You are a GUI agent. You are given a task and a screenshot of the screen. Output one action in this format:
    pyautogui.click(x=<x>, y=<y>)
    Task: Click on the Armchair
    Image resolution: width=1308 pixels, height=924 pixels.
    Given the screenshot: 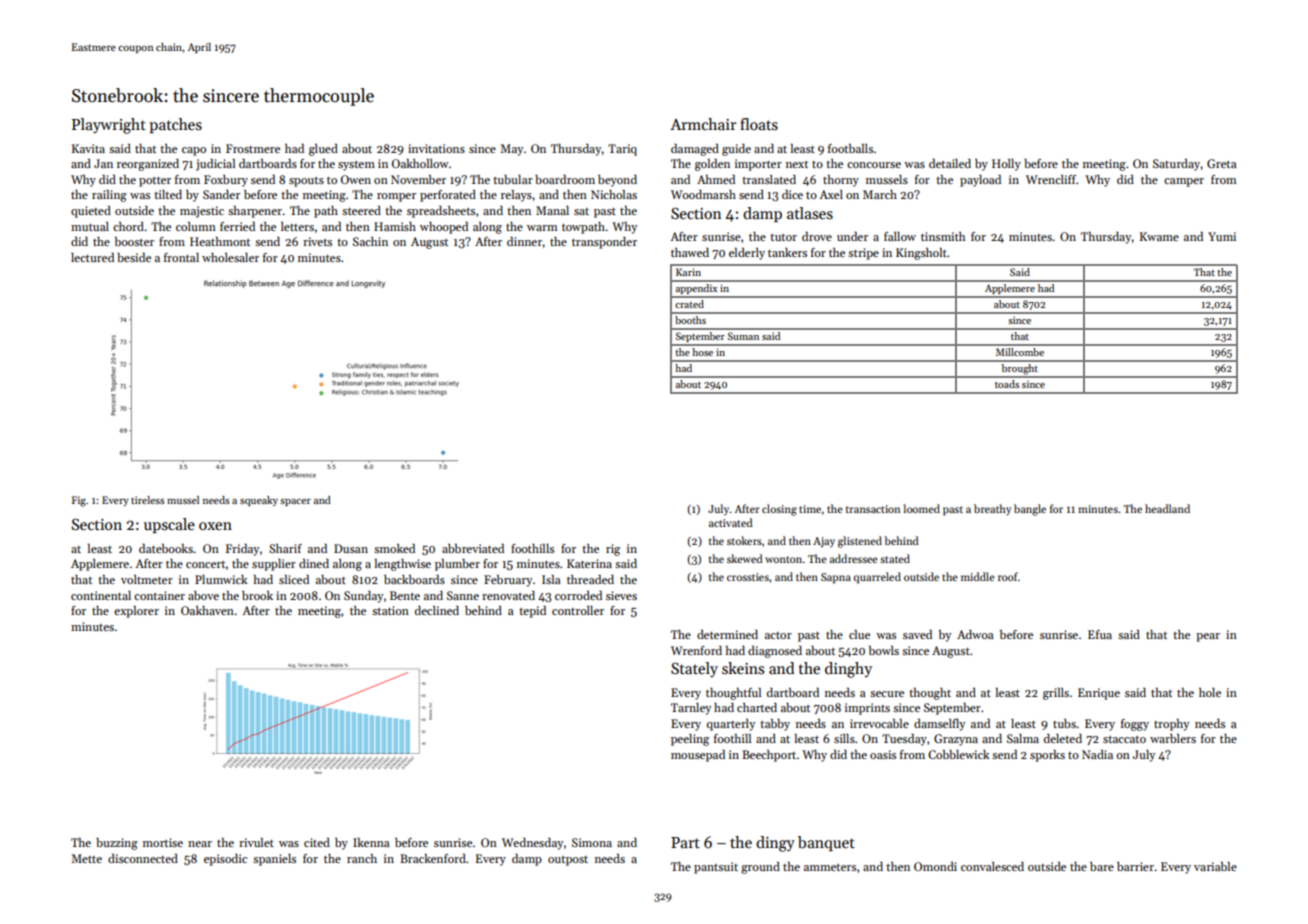 What is the action you would take?
    pyautogui.click(x=703, y=124)
